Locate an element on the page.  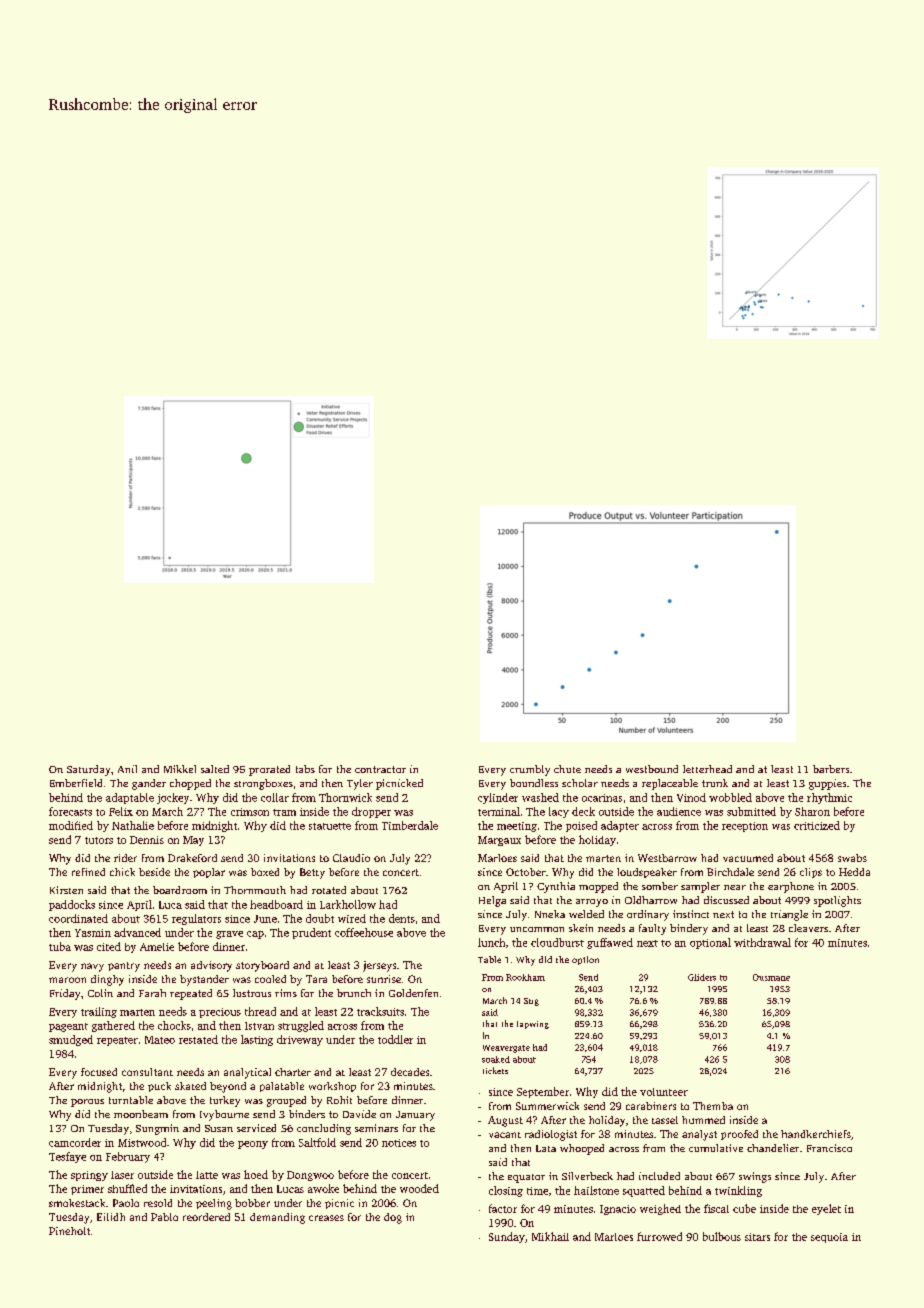
decades is located at coordinates (410, 1072).
